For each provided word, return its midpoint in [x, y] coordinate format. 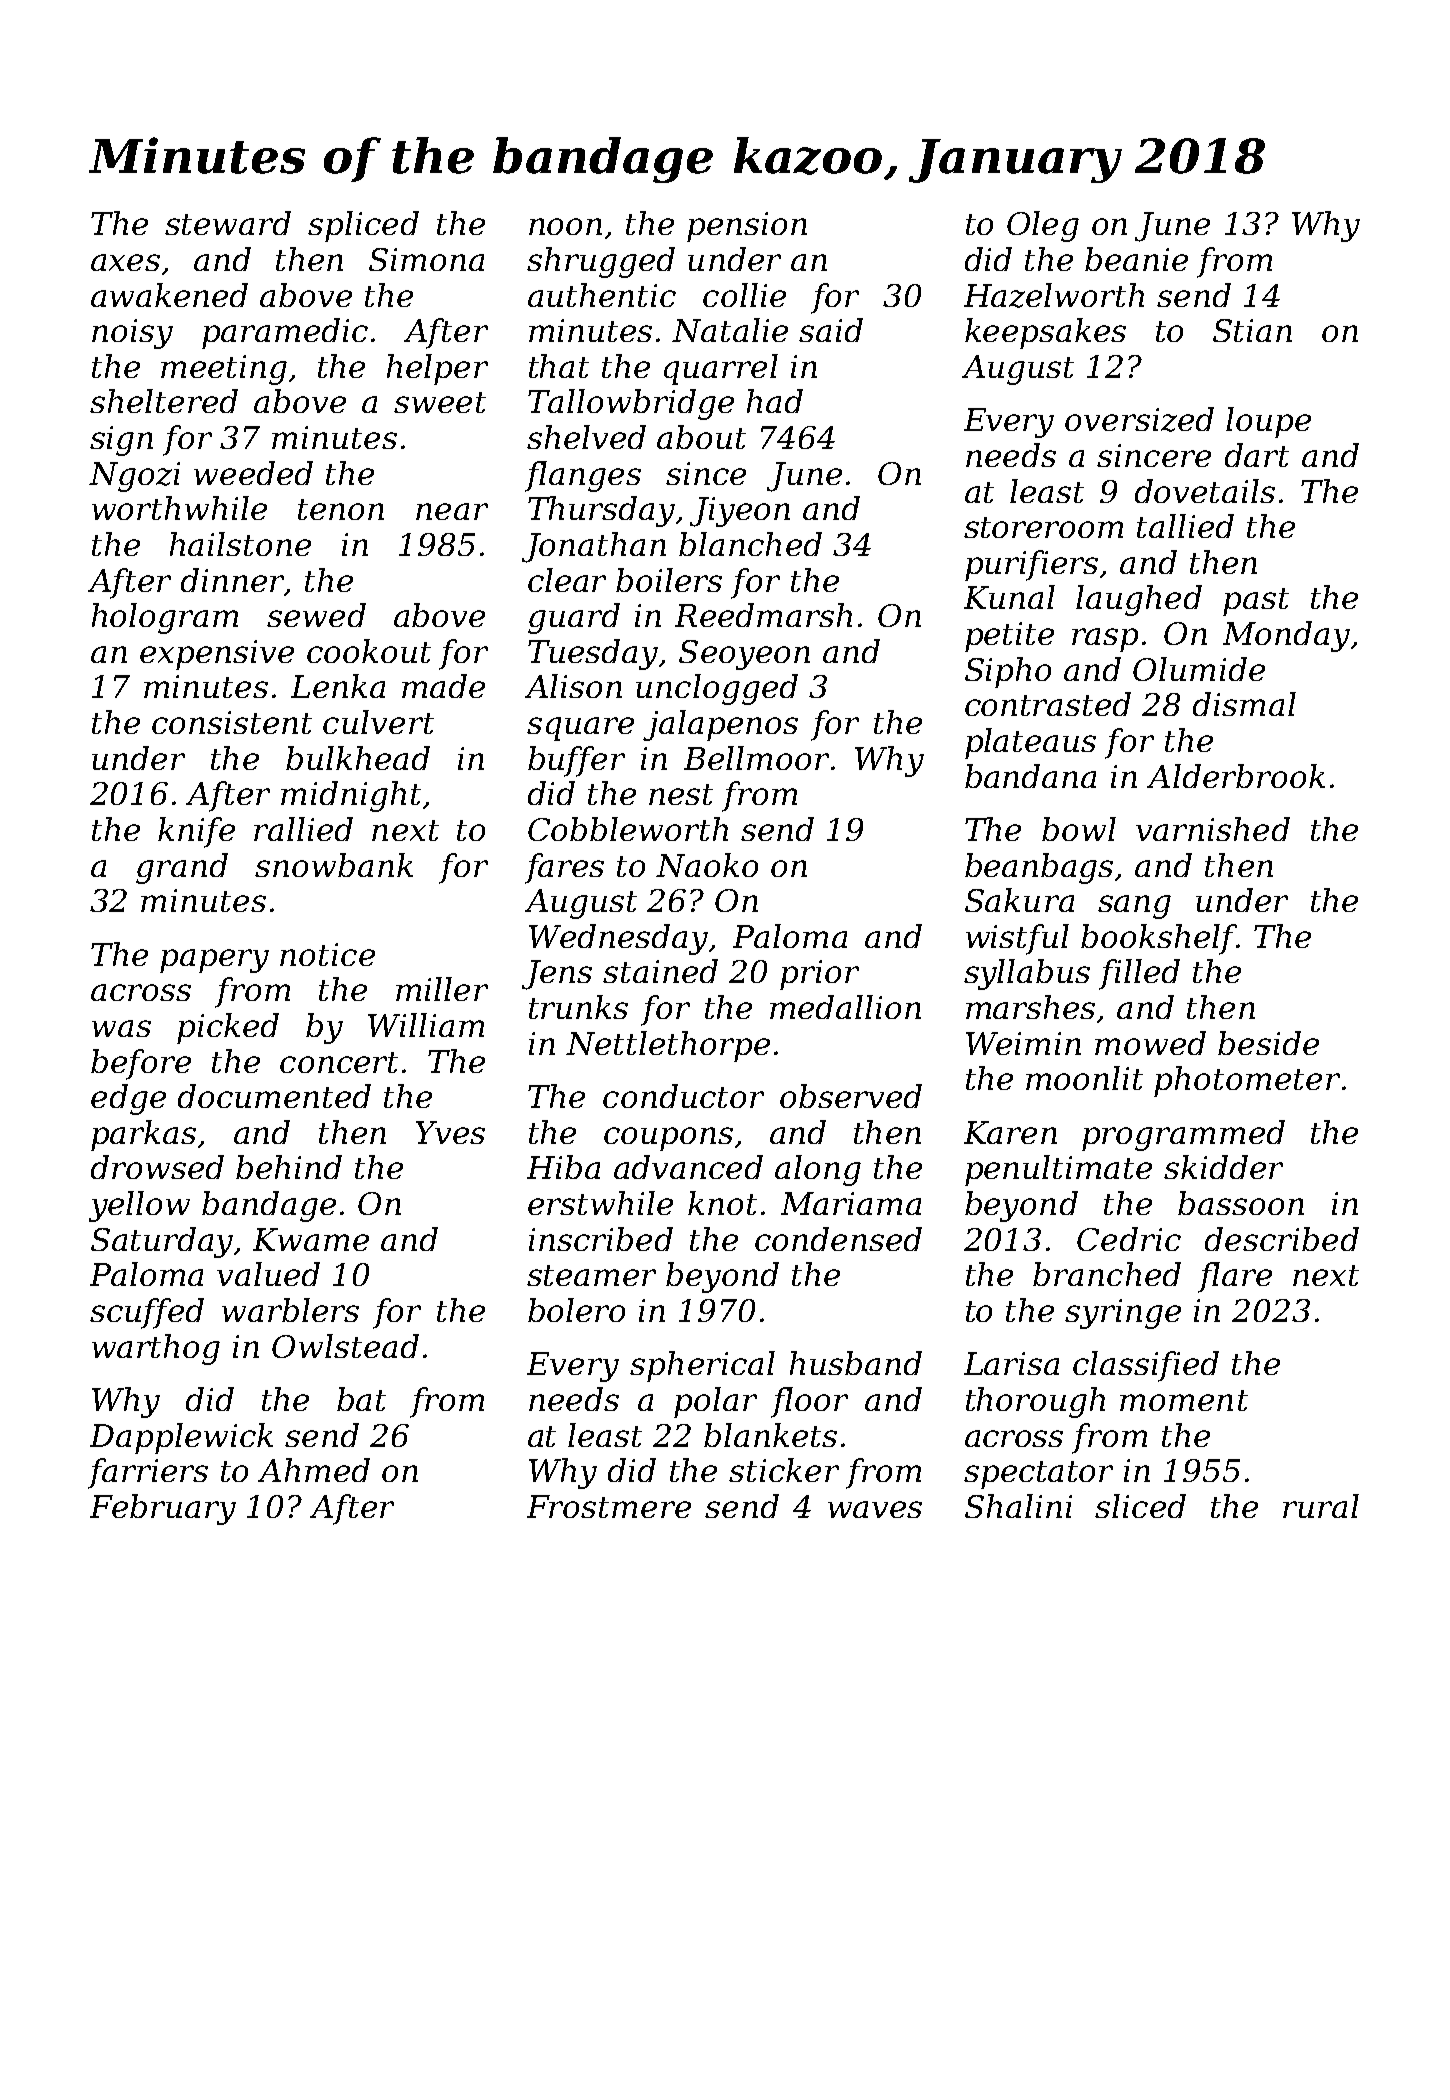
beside [1268, 1043]
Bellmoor [756, 758]
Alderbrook [1236, 776]
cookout [369, 651]
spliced [363, 226]
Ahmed [314, 1470]
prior [819, 975]
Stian [1252, 330]
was [121, 1028]
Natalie [730, 330]
